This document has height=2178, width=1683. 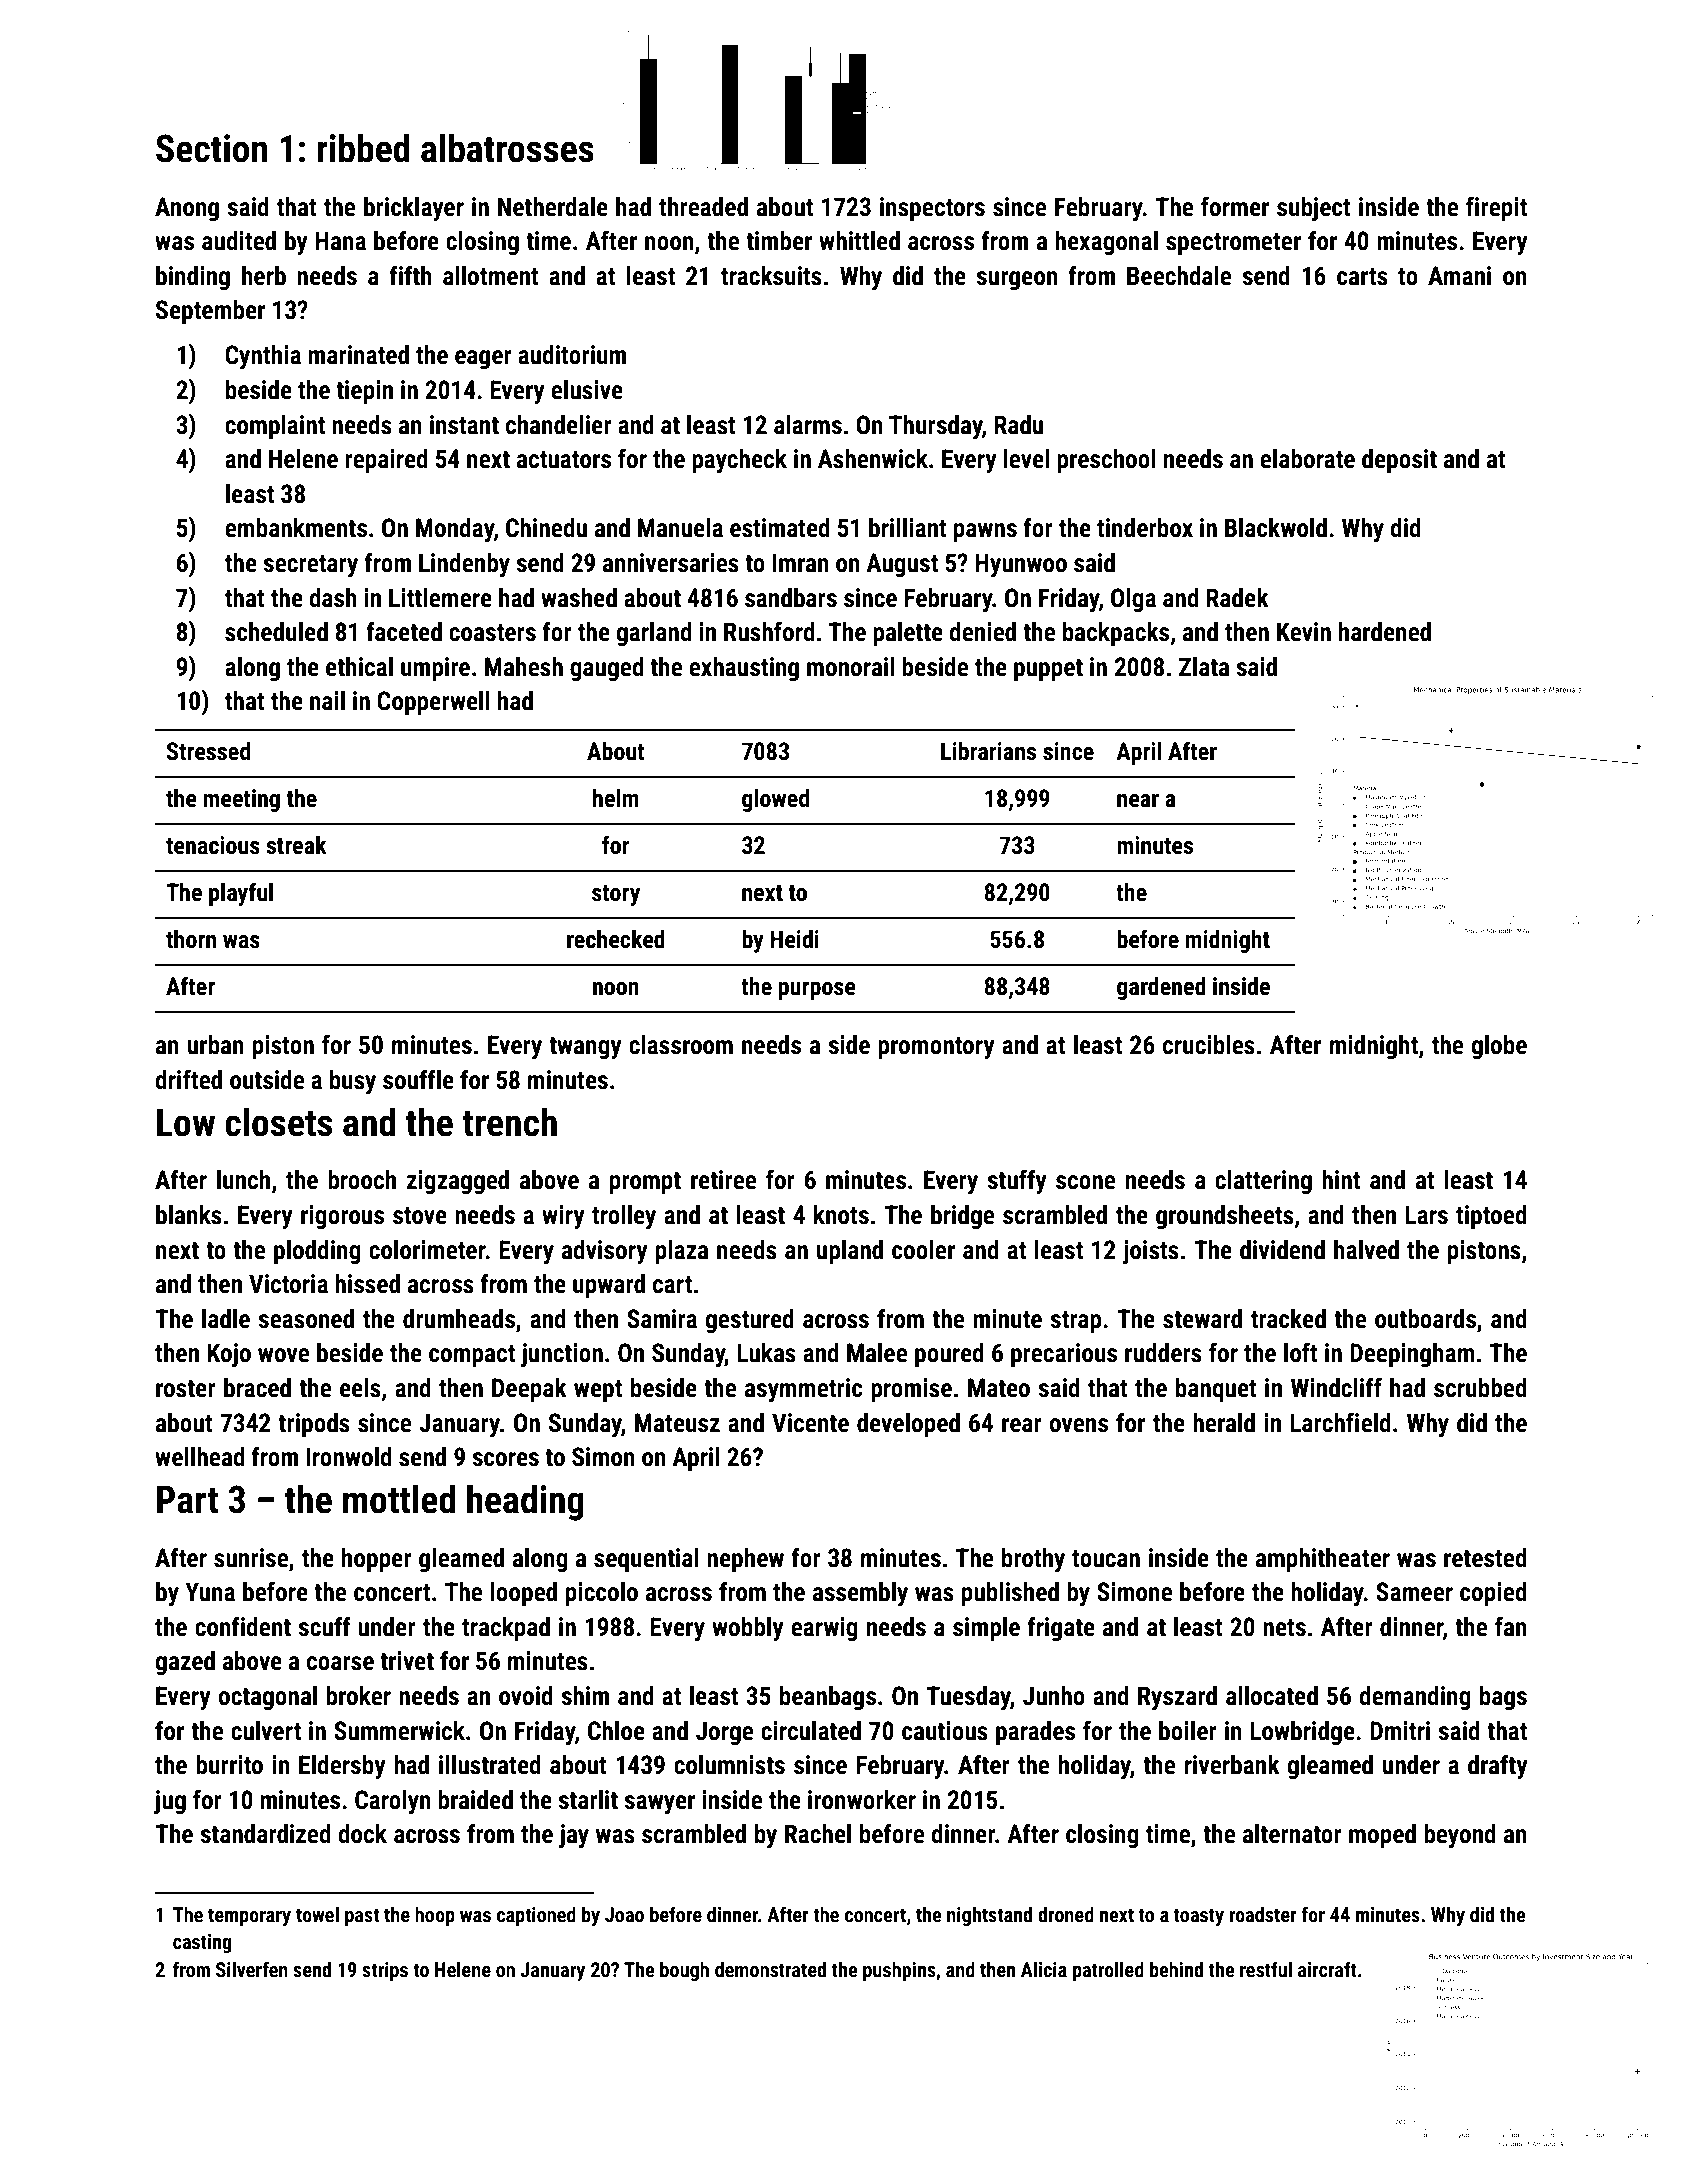 I want to click on jug, so click(x=170, y=1802).
